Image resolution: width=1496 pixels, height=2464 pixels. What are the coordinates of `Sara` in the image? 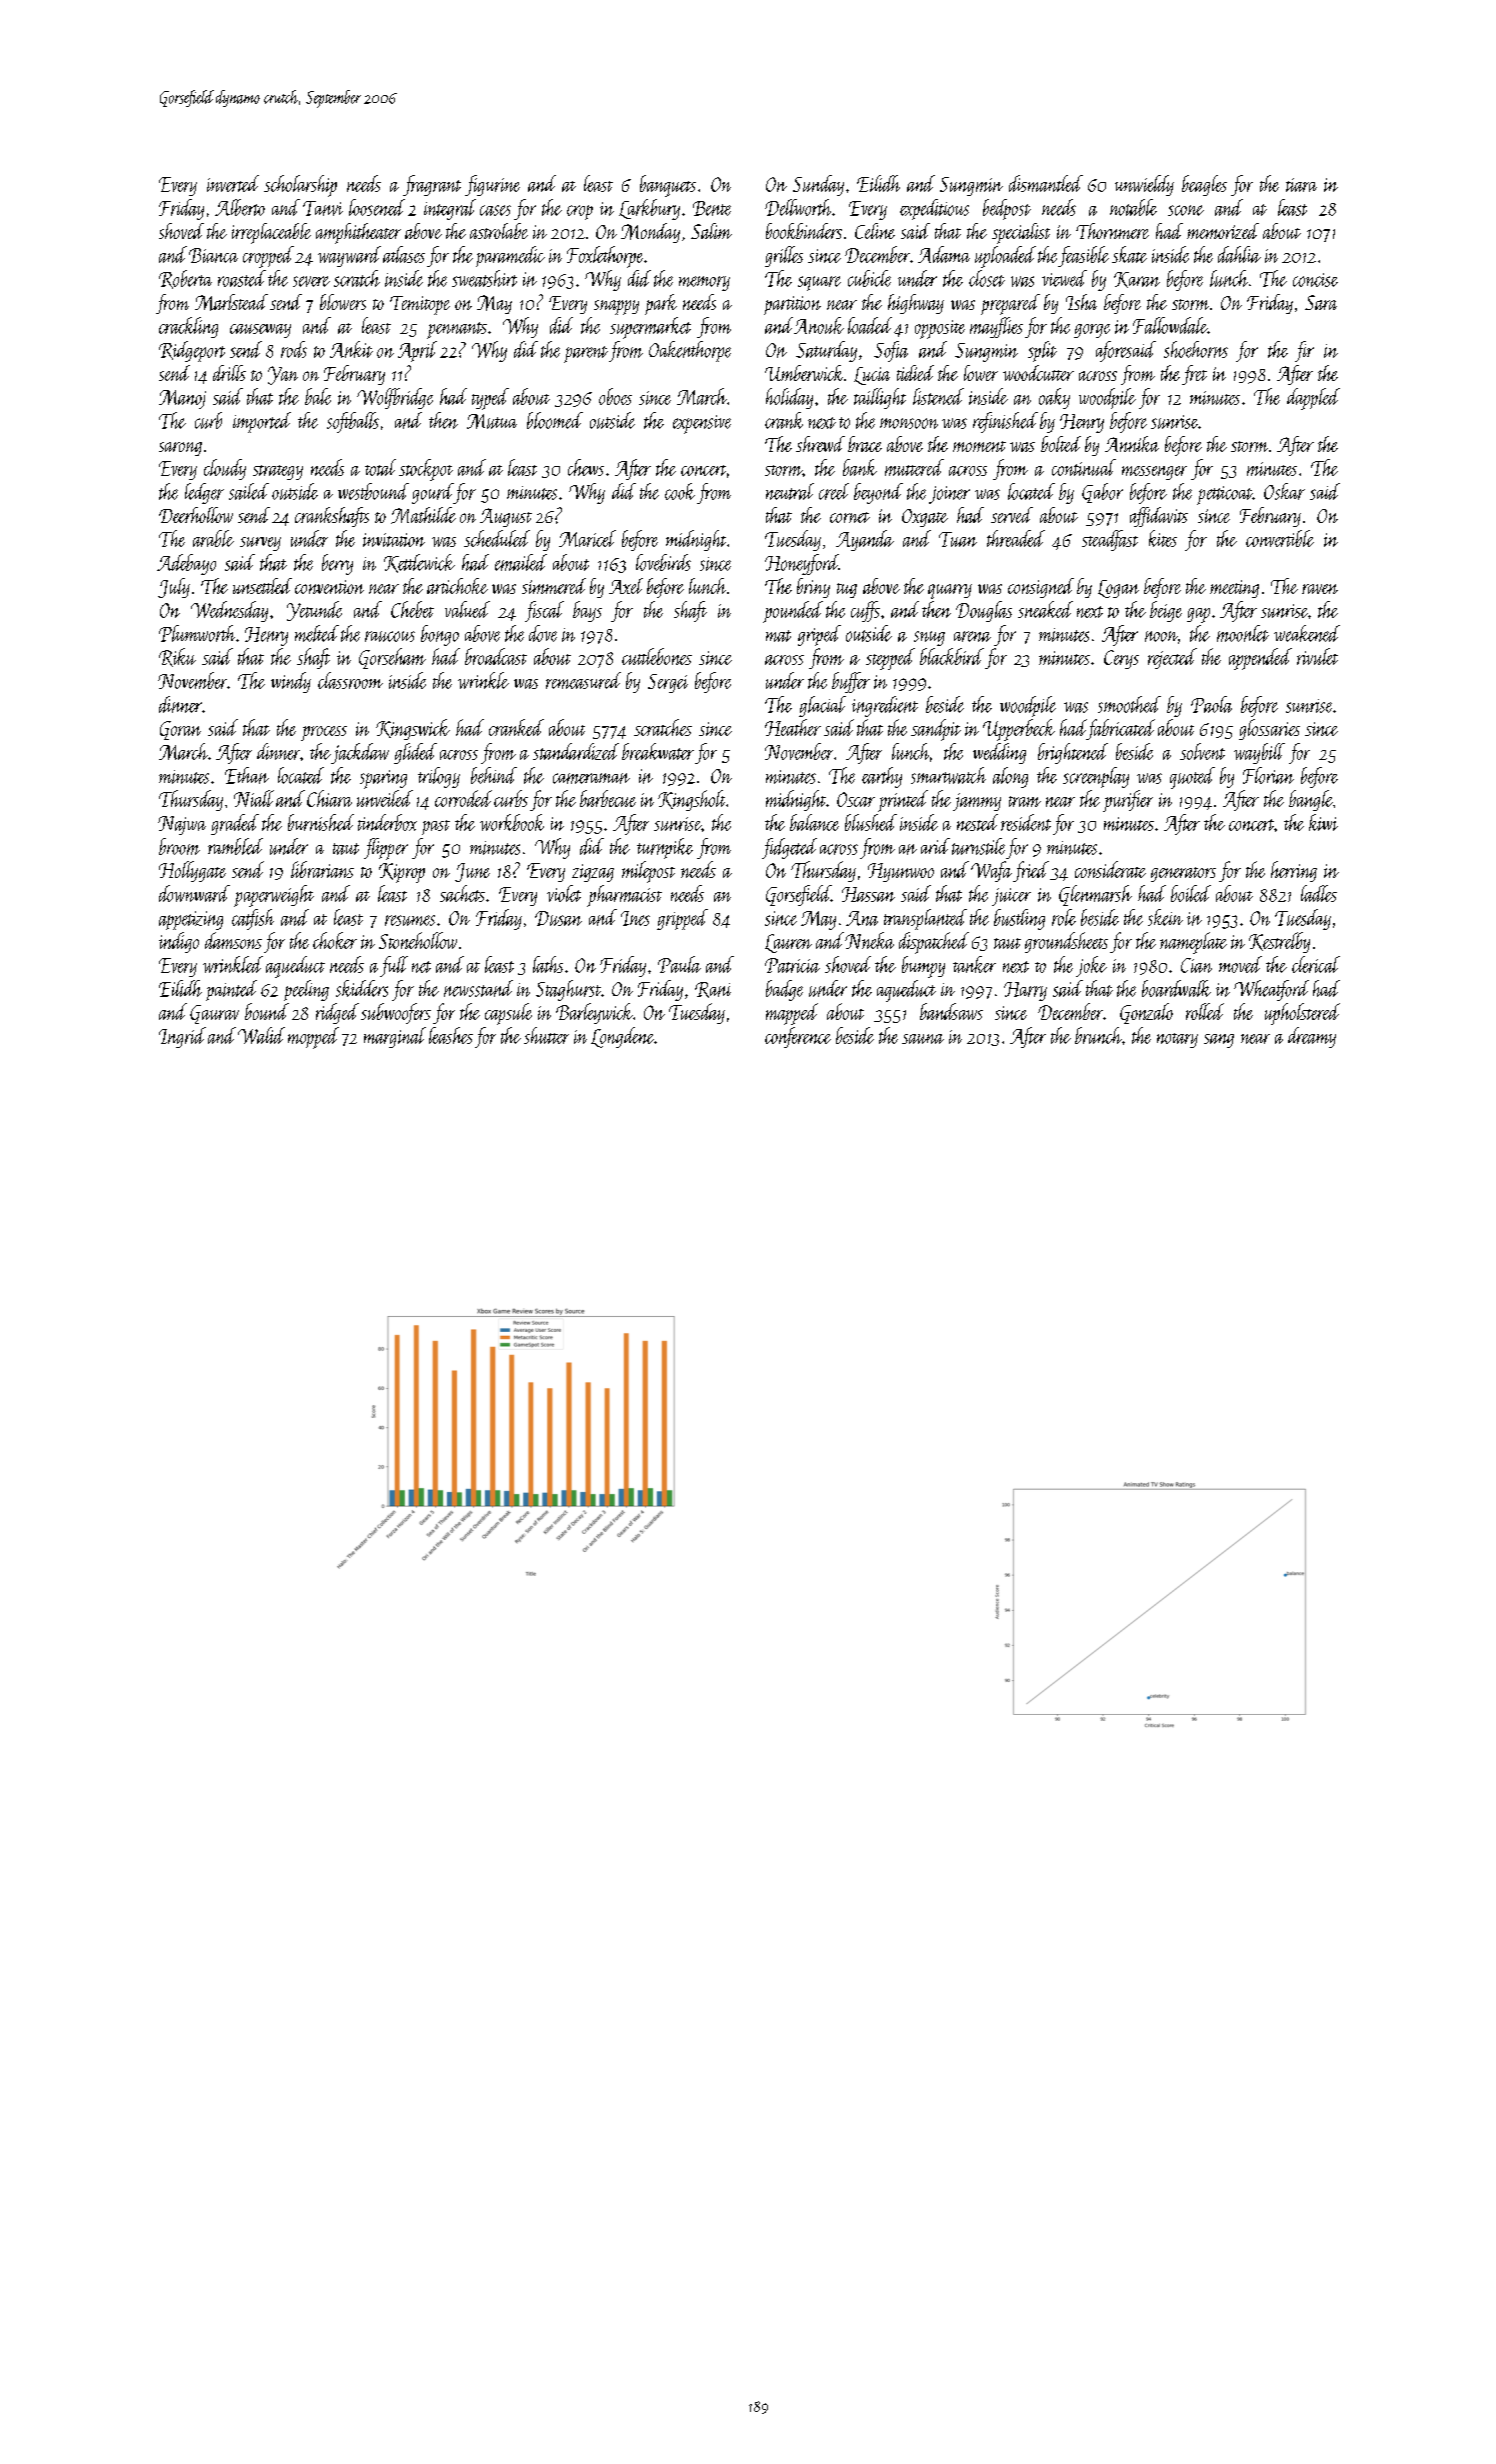 It's located at (1321, 302).
